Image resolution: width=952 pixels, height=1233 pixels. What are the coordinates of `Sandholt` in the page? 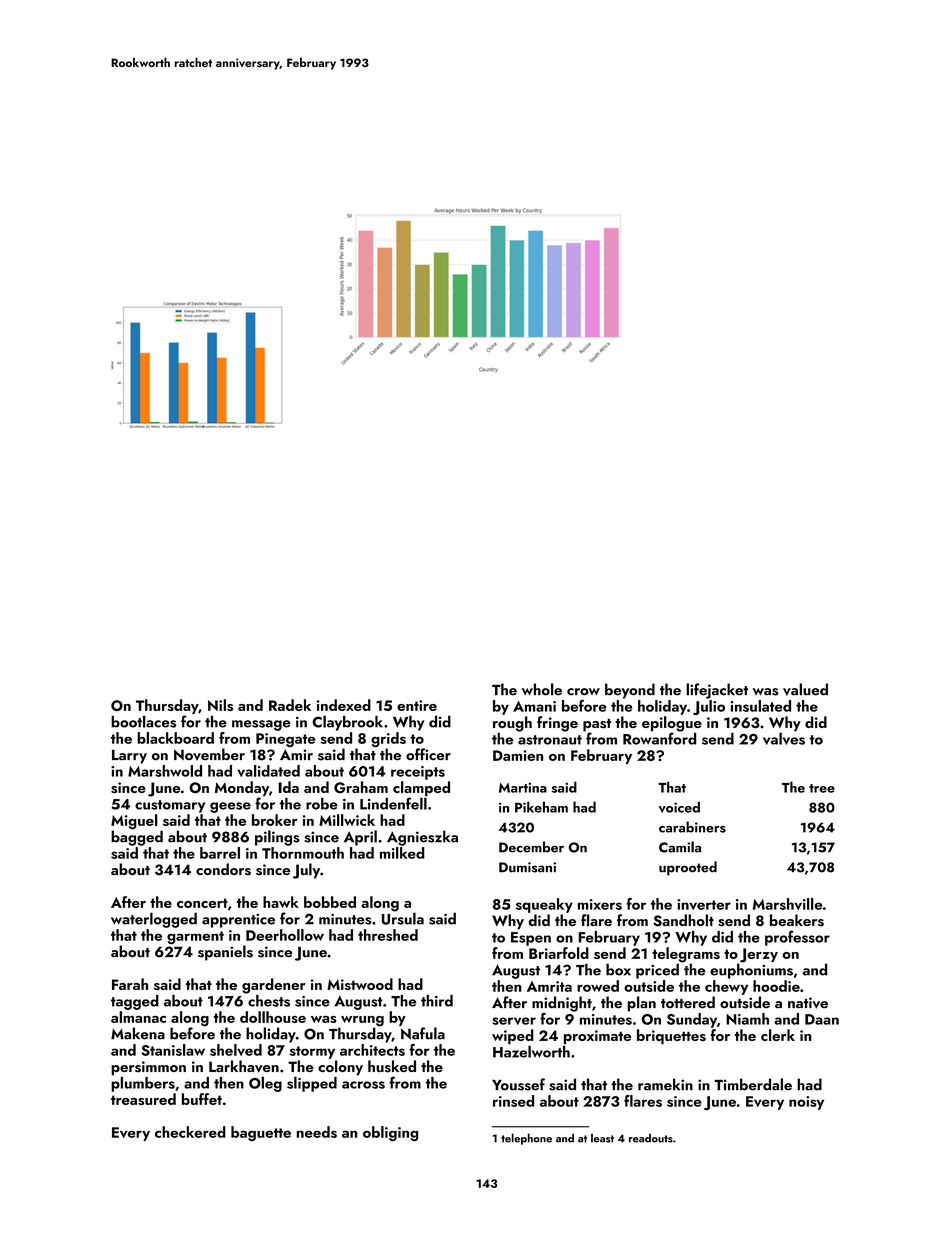 It's located at (683, 920).
